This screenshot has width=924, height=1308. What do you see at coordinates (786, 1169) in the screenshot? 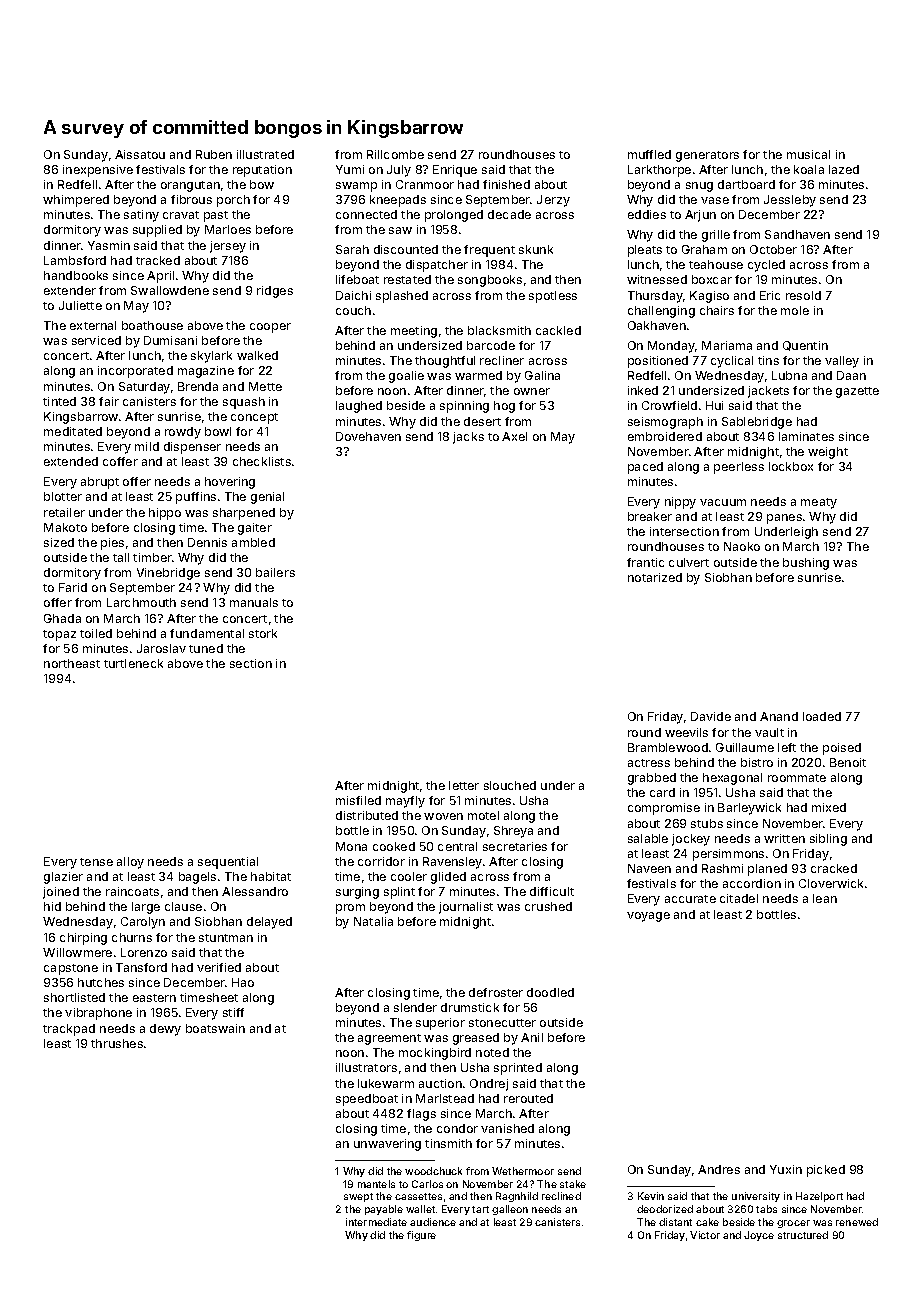
I see `Yuxin` at bounding box center [786, 1169].
